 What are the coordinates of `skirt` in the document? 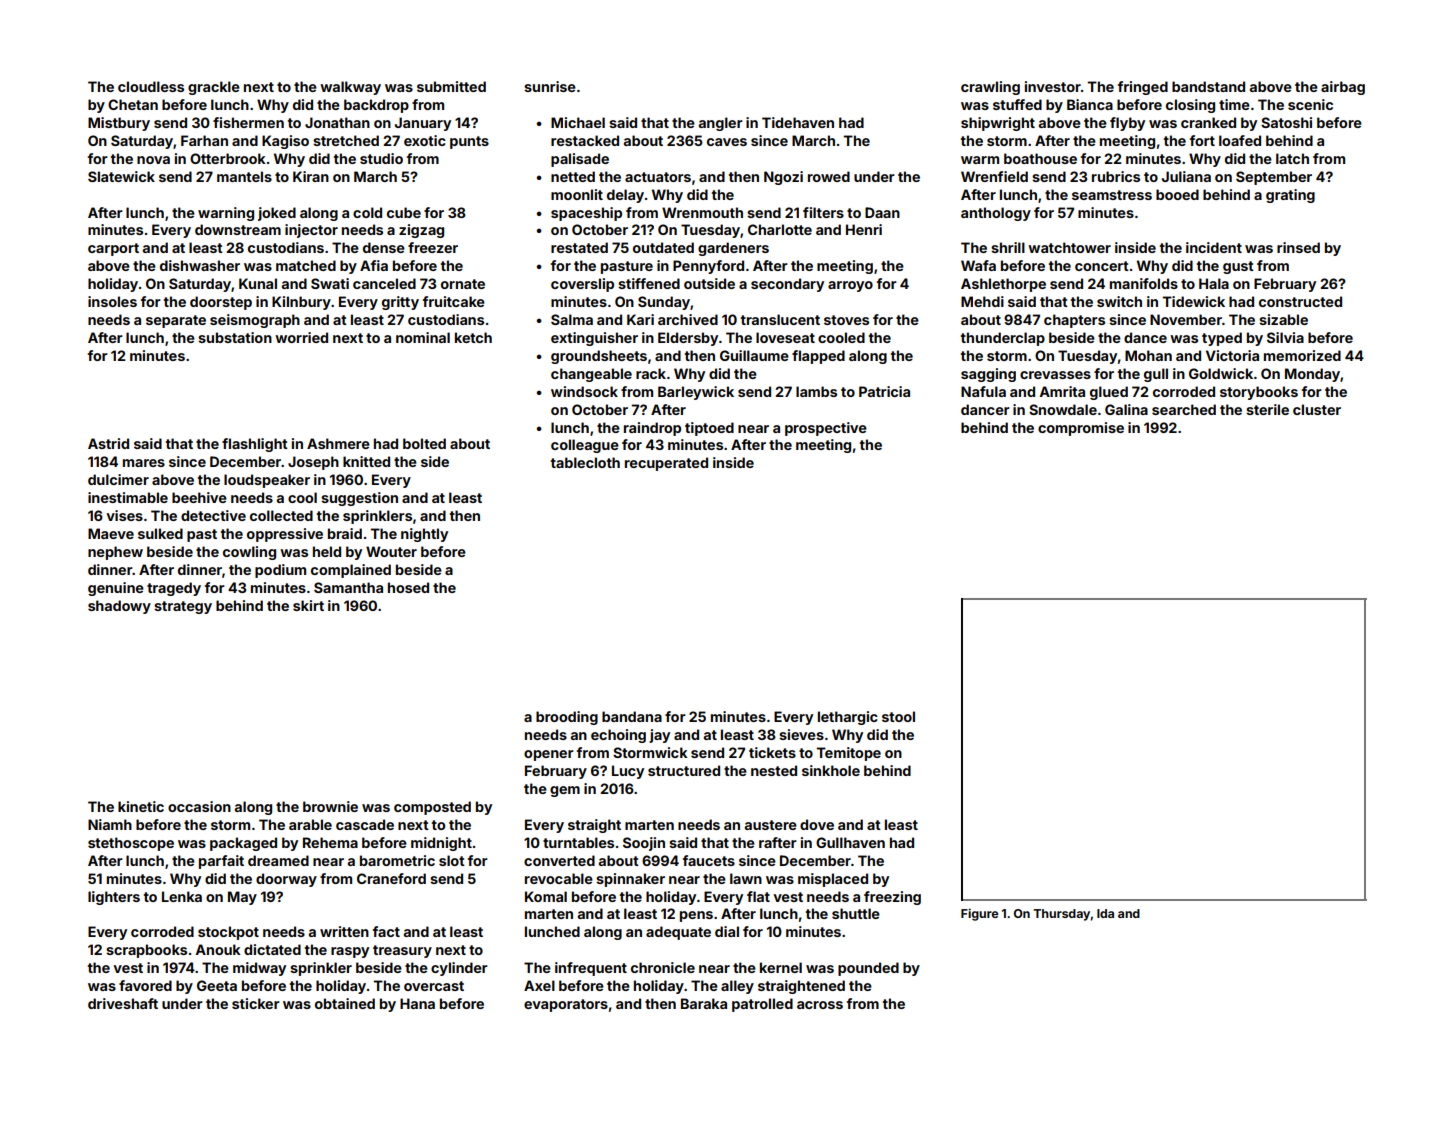 It's located at (308, 605).
